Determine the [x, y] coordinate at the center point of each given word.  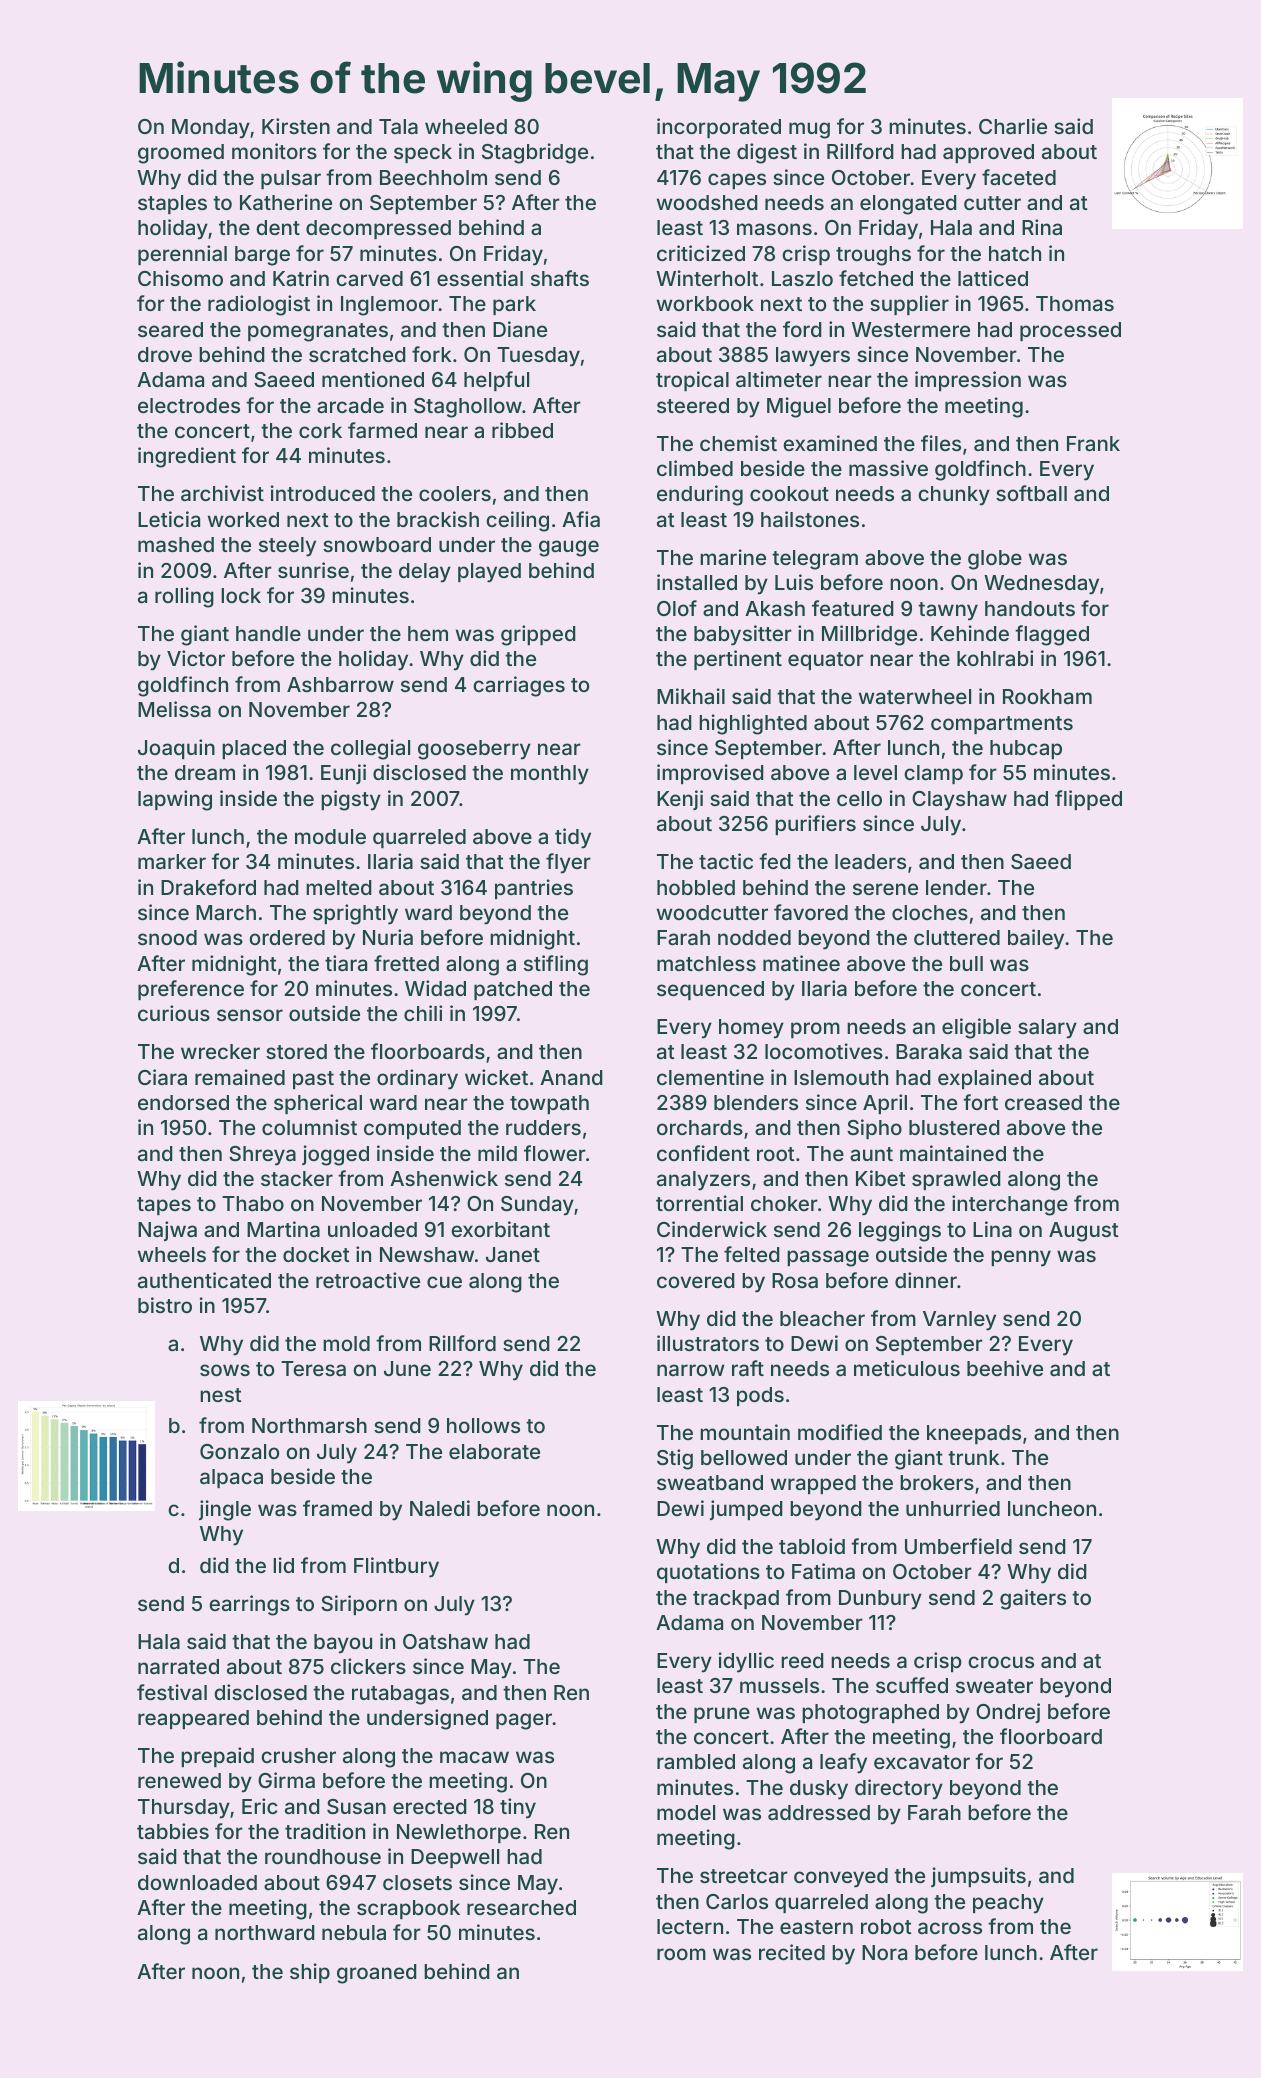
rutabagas [400, 1695]
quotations [708, 1573]
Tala [398, 126]
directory [899, 1789]
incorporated [719, 128]
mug [809, 130]
